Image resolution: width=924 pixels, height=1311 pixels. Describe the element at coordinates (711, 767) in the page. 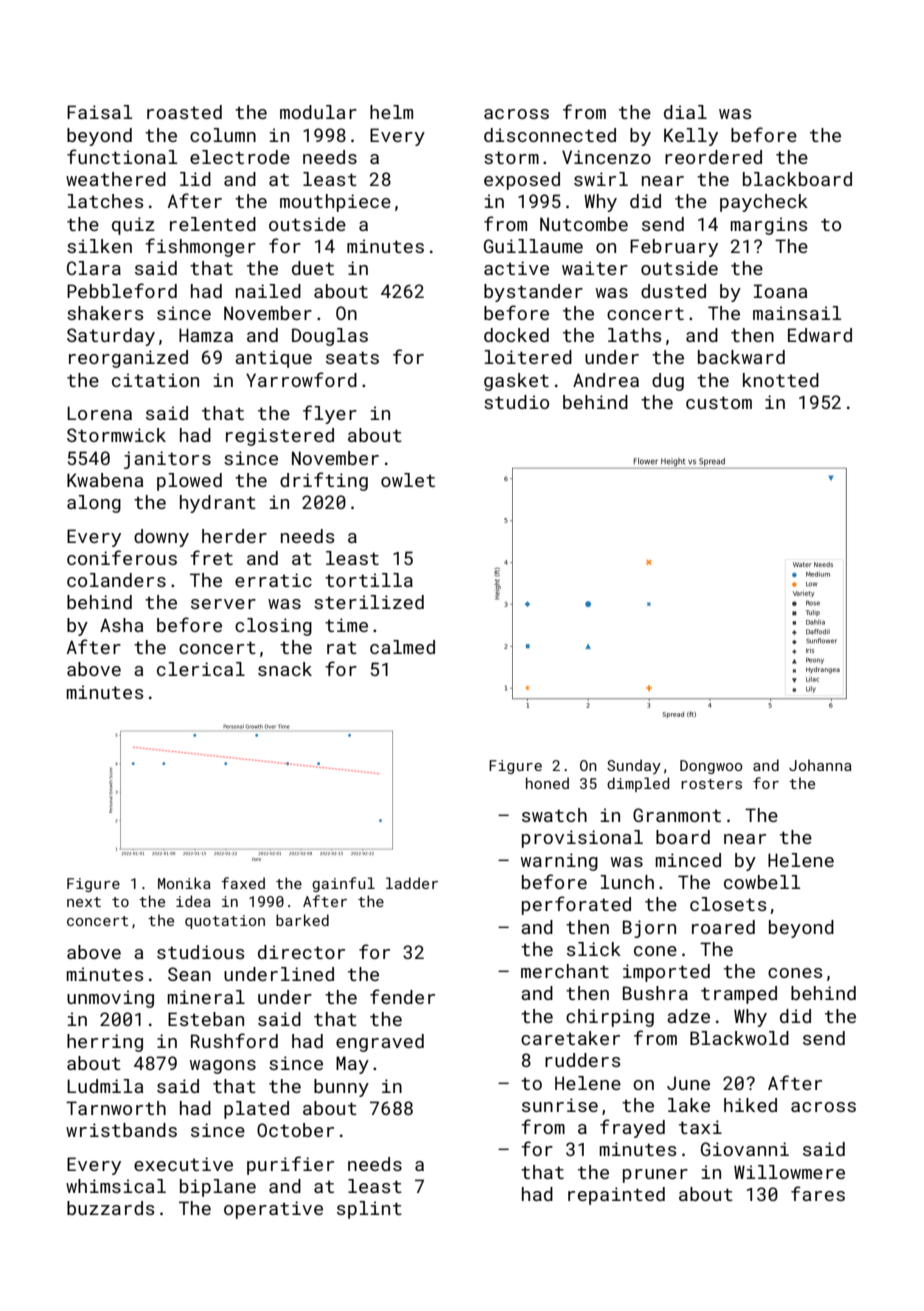

I see `Dongwoo` at that location.
